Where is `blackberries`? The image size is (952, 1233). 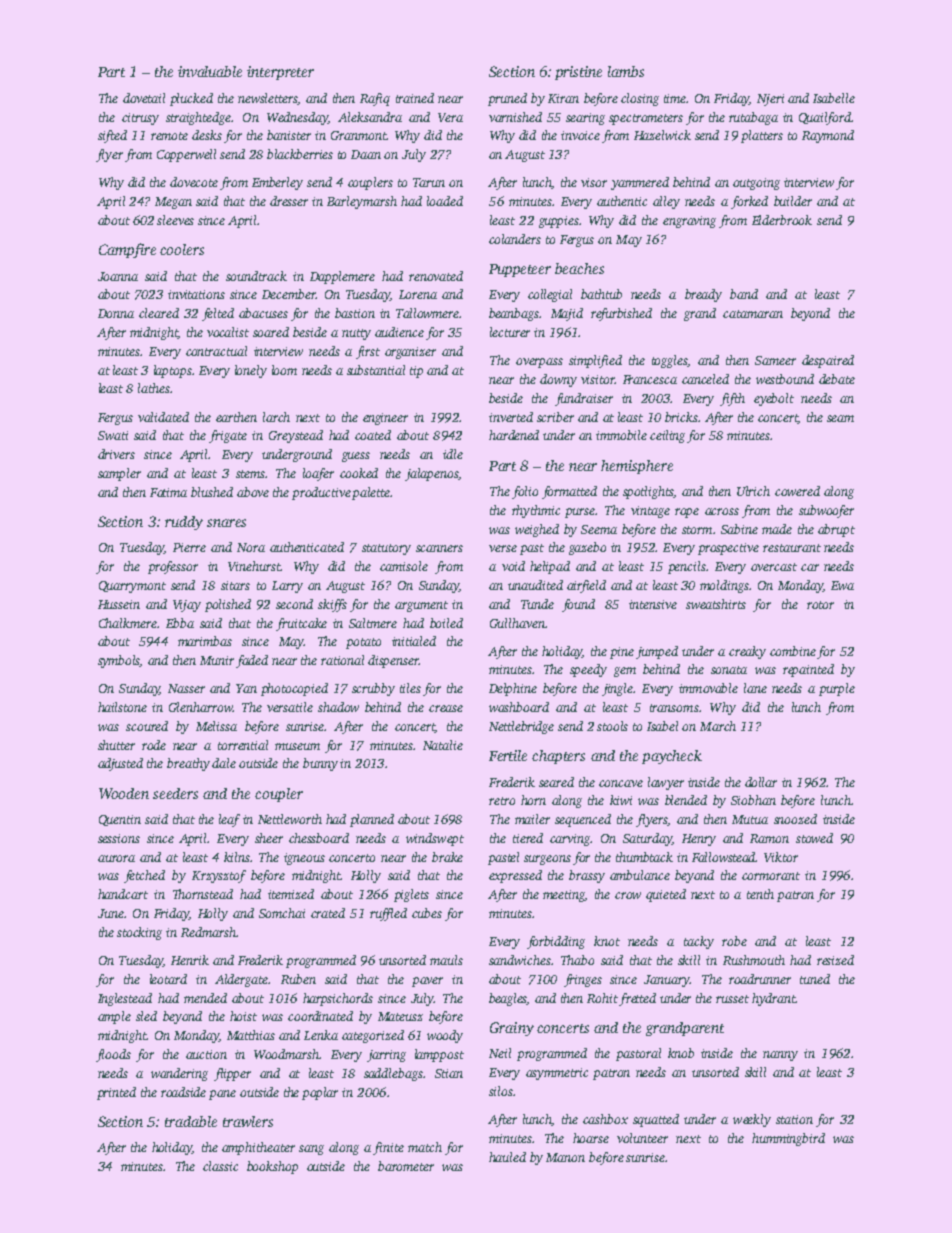 blackberries is located at coordinates (300, 154).
